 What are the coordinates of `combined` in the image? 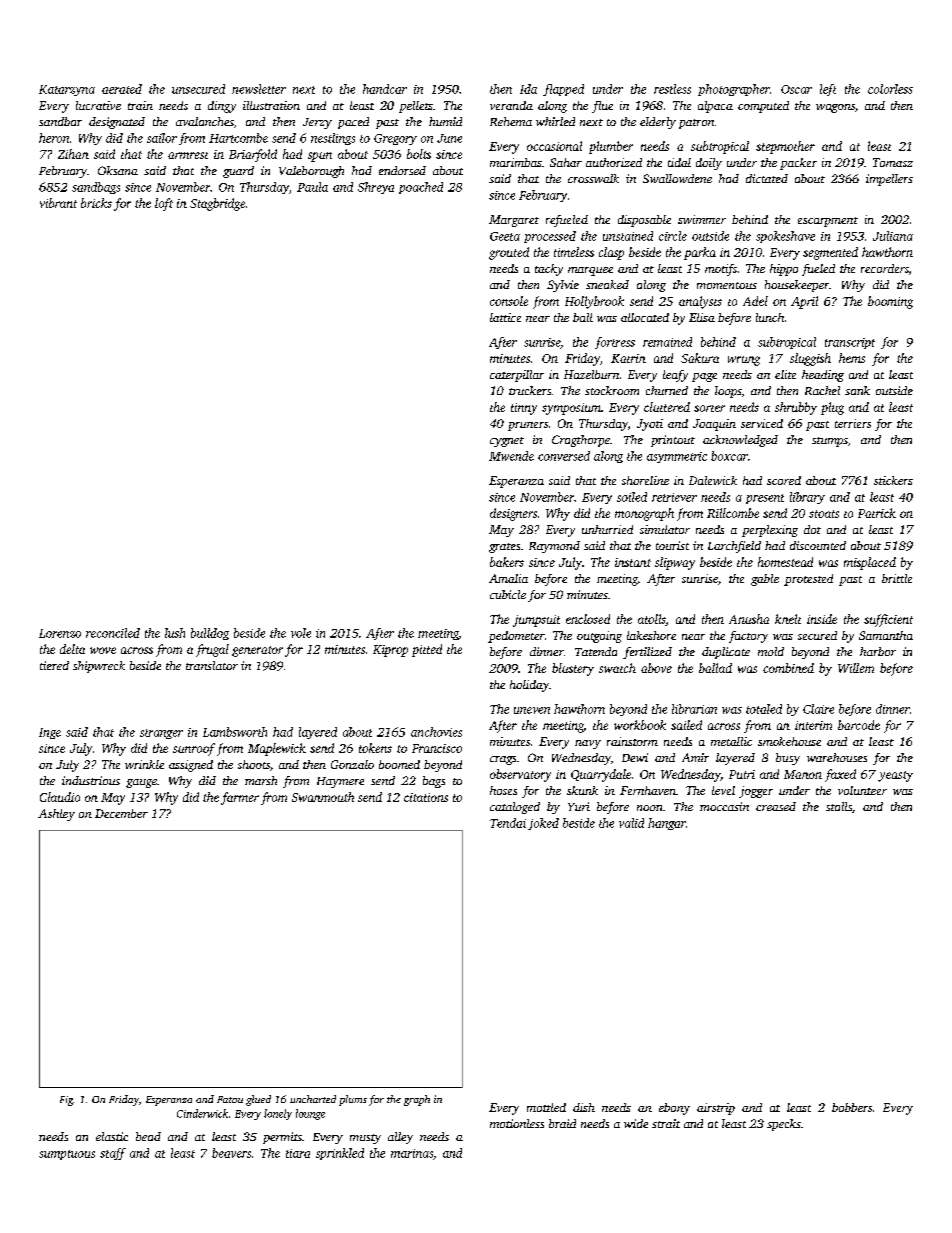 It's located at (788, 668).
